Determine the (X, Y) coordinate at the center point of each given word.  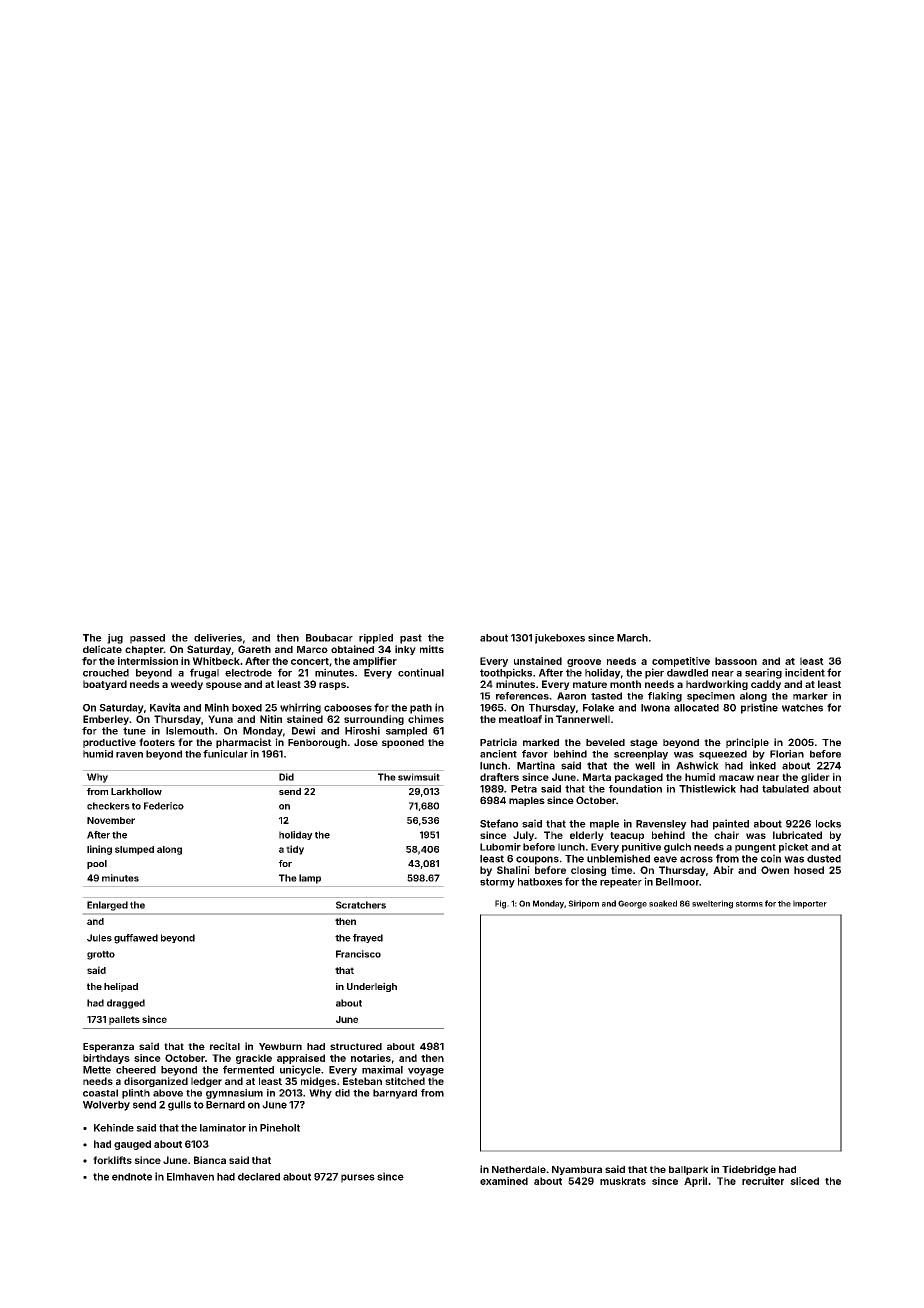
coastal (100, 1093)
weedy (186, 685)
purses (358, 1178)
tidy (295, 850)
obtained (352, 649)
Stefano (499, 823)
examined (504, 1181)
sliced (804, 1181)
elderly (587, 836)
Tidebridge (749, 1170)
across (696, 859)
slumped (134, 850)
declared (259, 1177)
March (632, 638)
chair (726, 835)
